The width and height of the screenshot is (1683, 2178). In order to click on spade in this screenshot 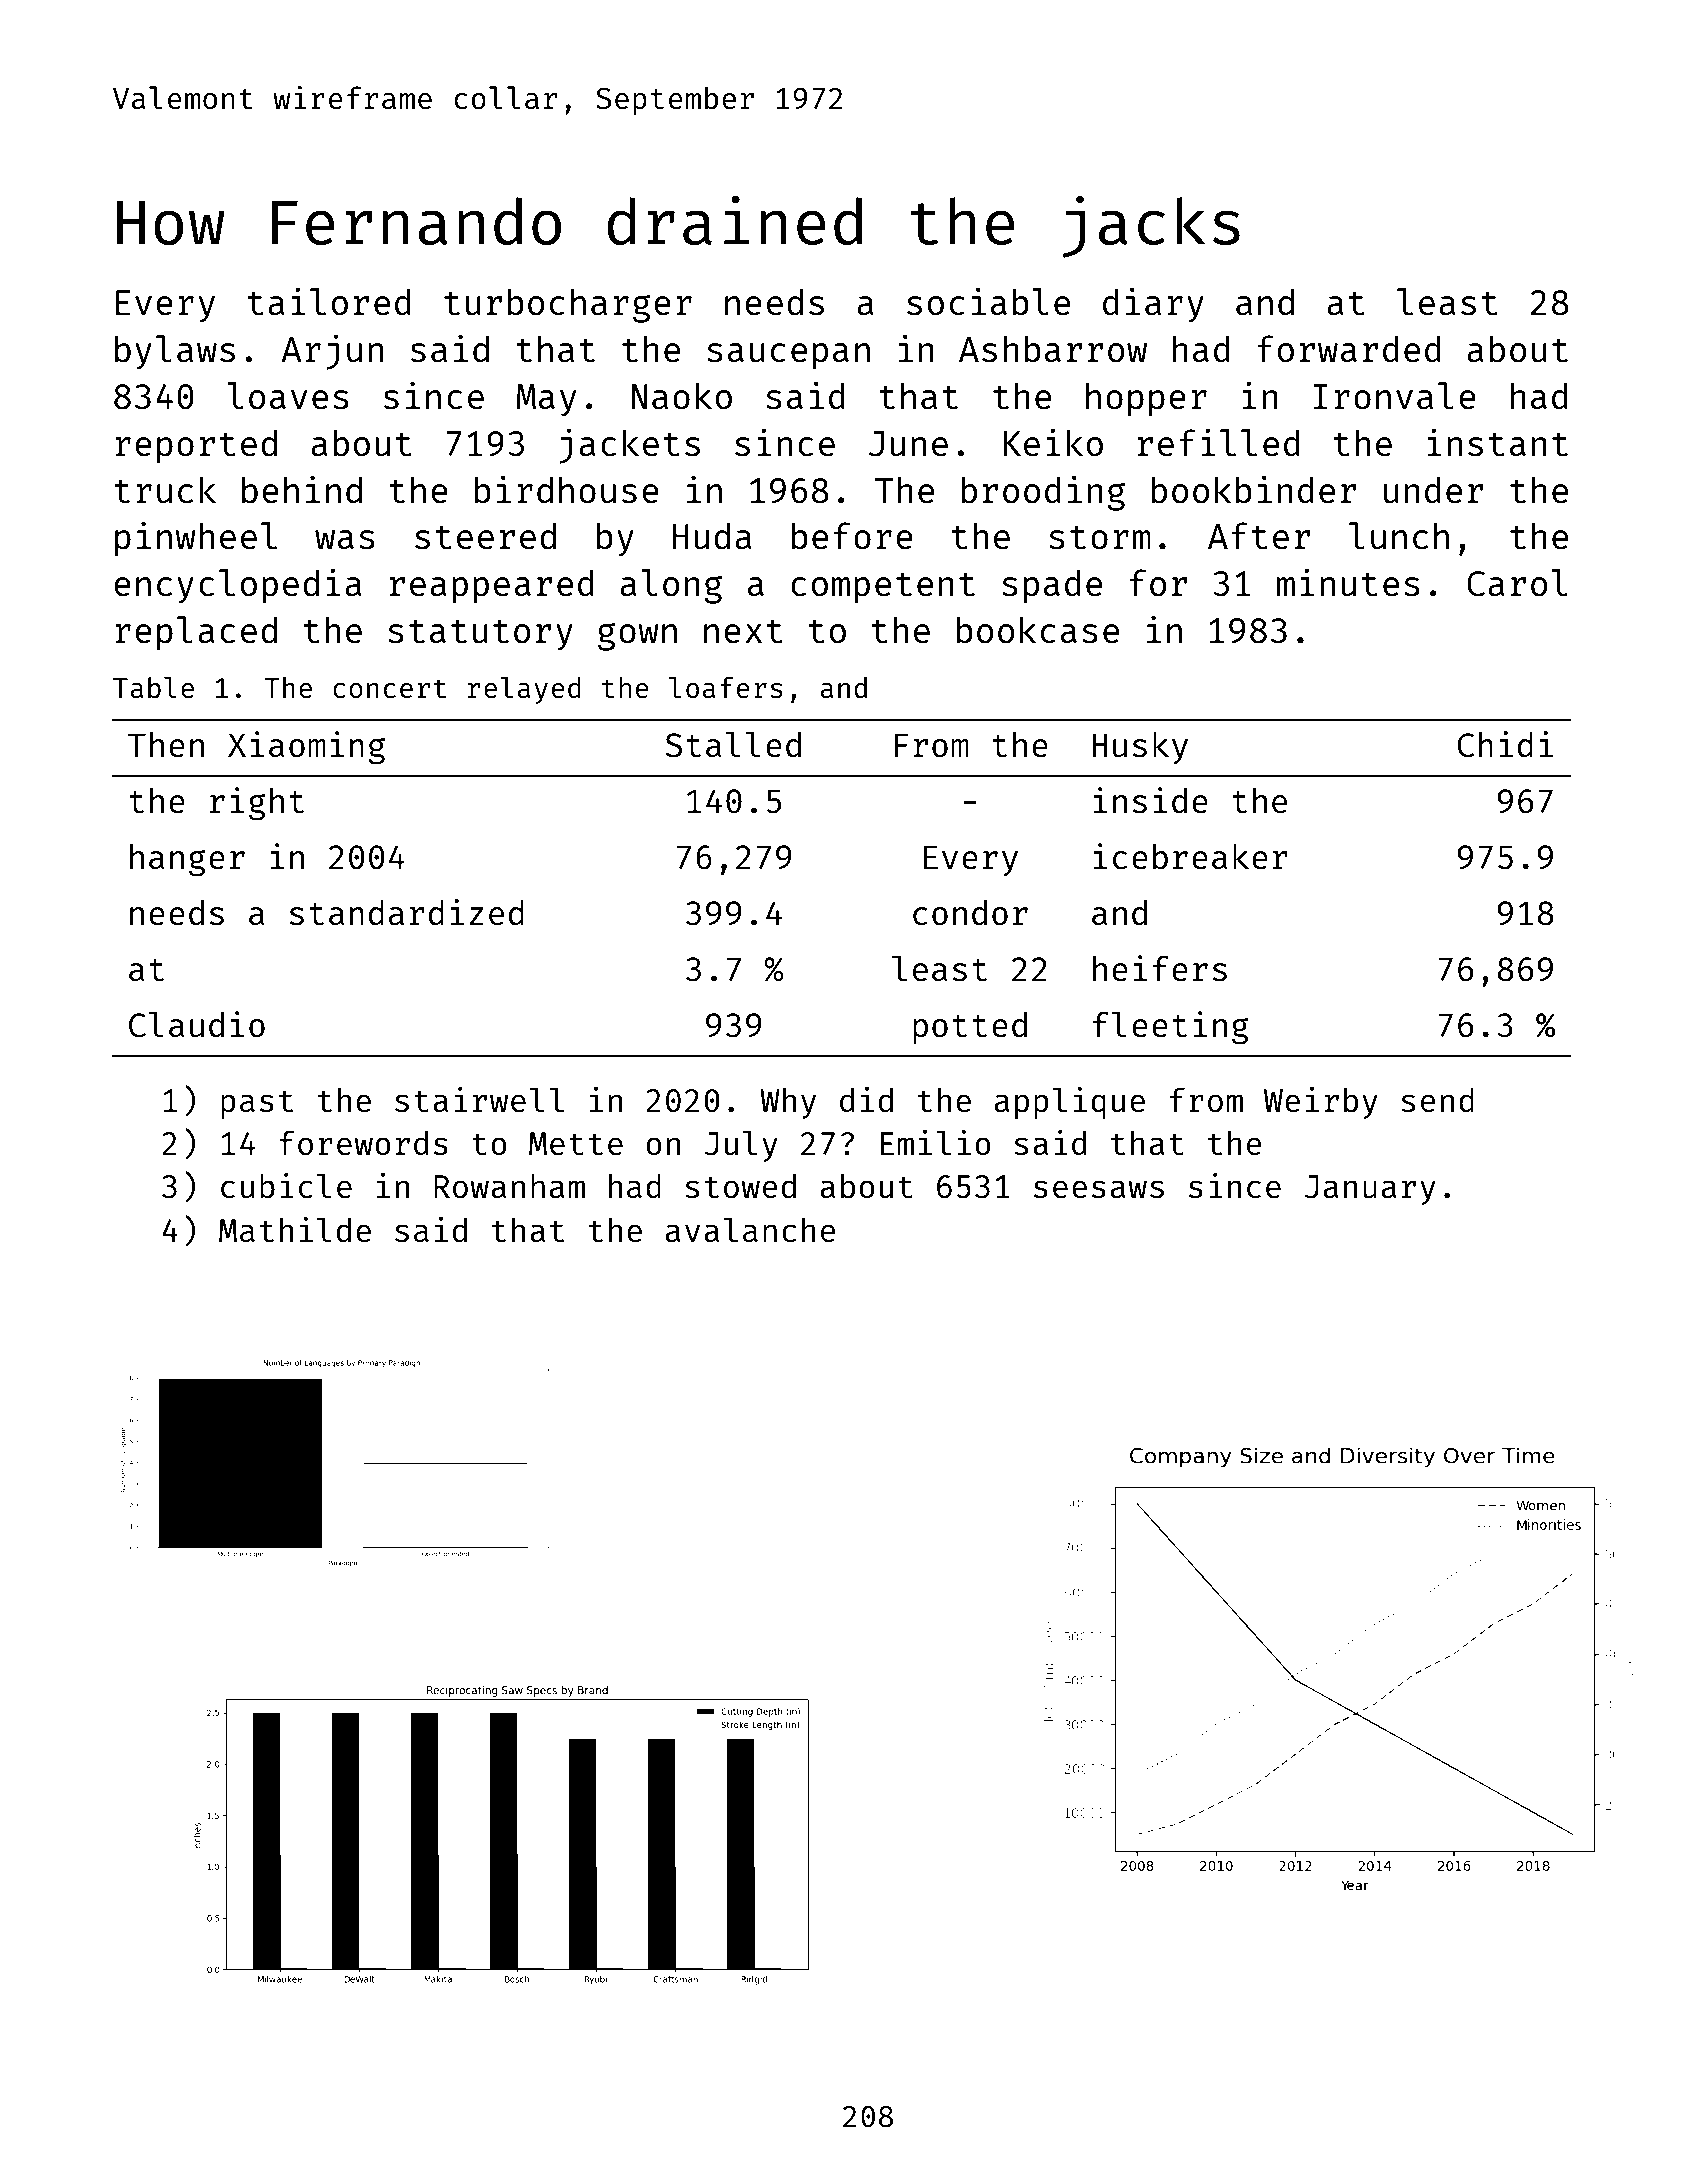, I will do `click(1052, 586)`.
